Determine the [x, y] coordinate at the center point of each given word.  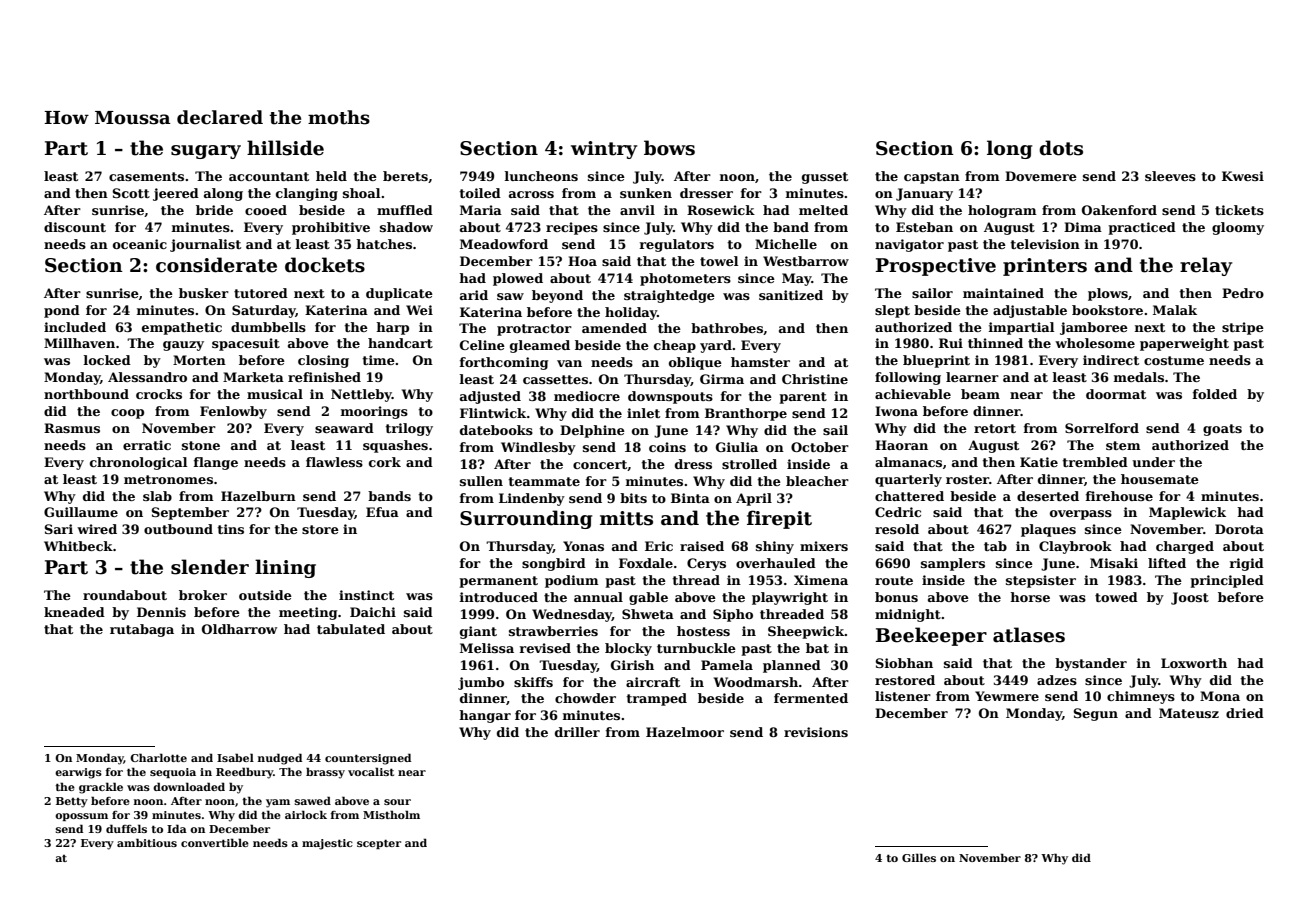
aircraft [653, 682]
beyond [557, 296]
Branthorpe [746, 414]
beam [980, 394]
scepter [379, 844]
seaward [344, 428]
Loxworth [1194, 663]
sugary [206, 152]
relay [1206, 266]
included [75, 327]
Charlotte [158, 757]
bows [669, 148]
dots [1061, 148]
